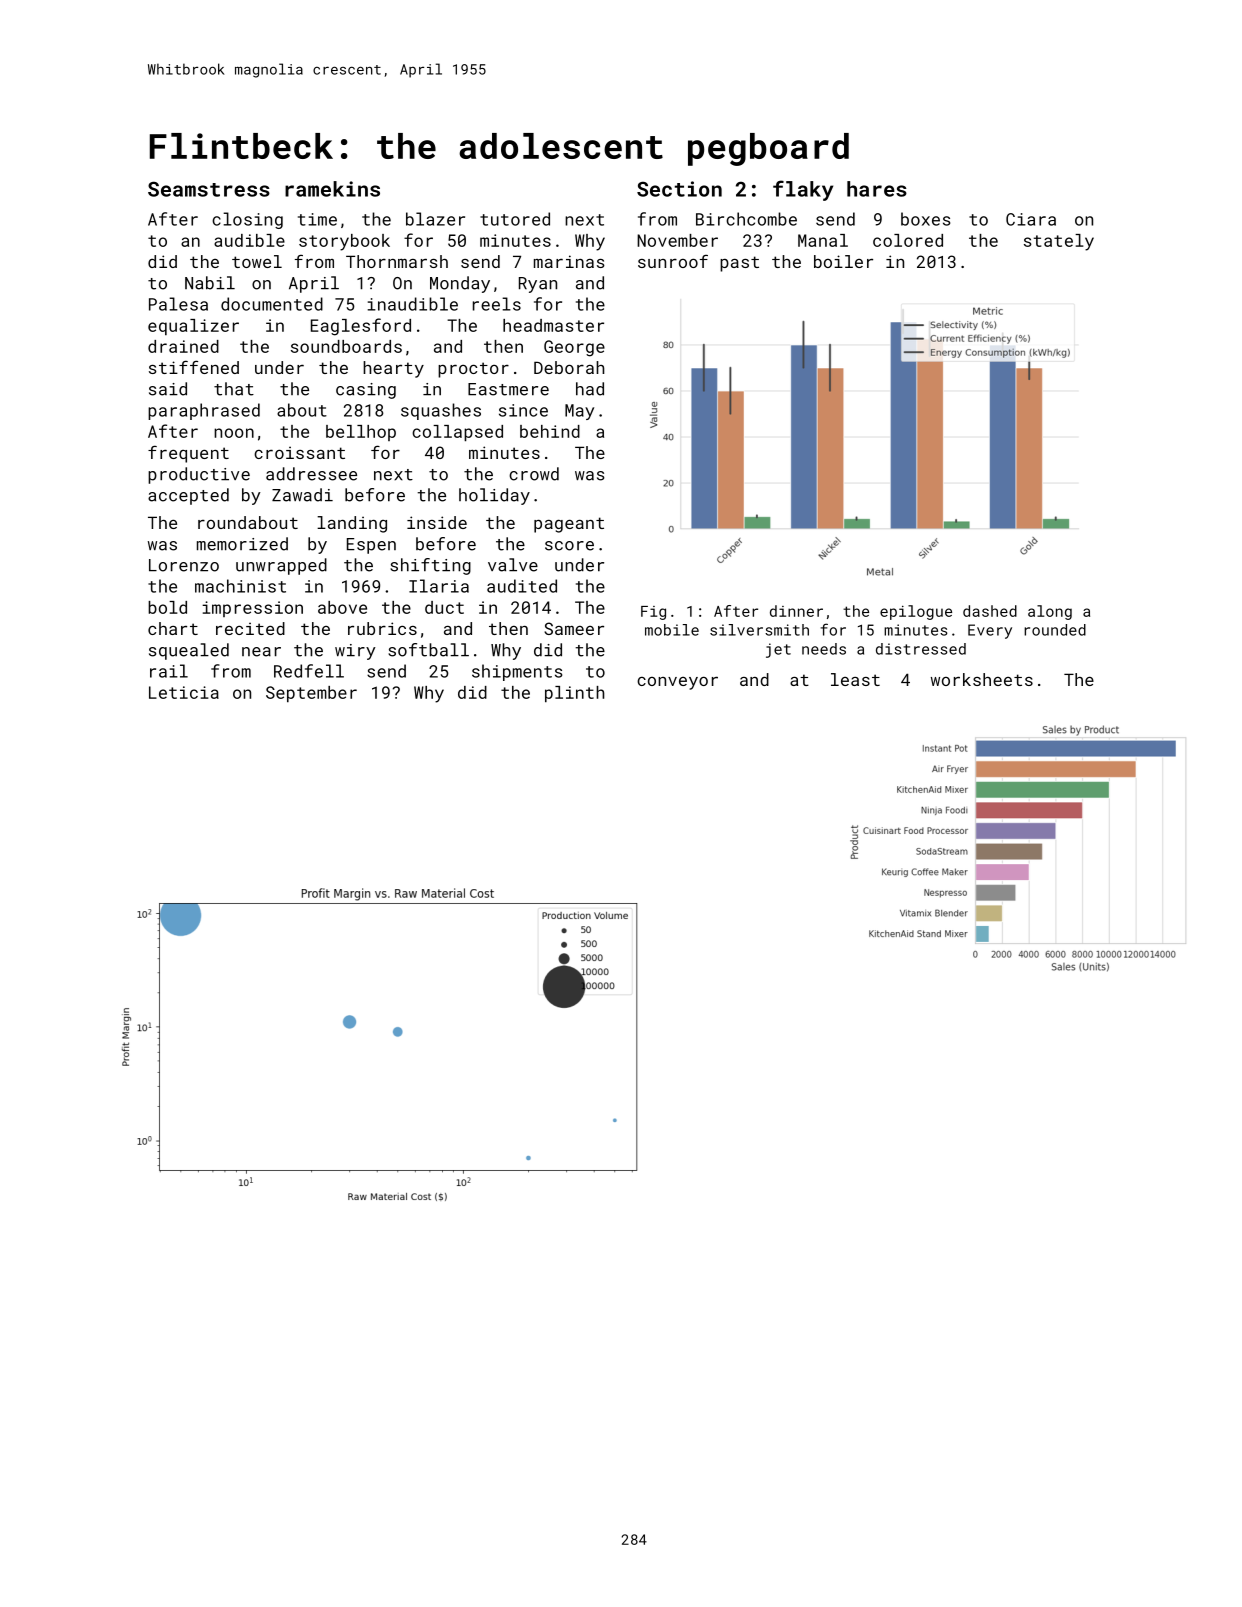 This screenshot has width=1242, height=1607. I want to click on unwrapped, so click(281, 566).
